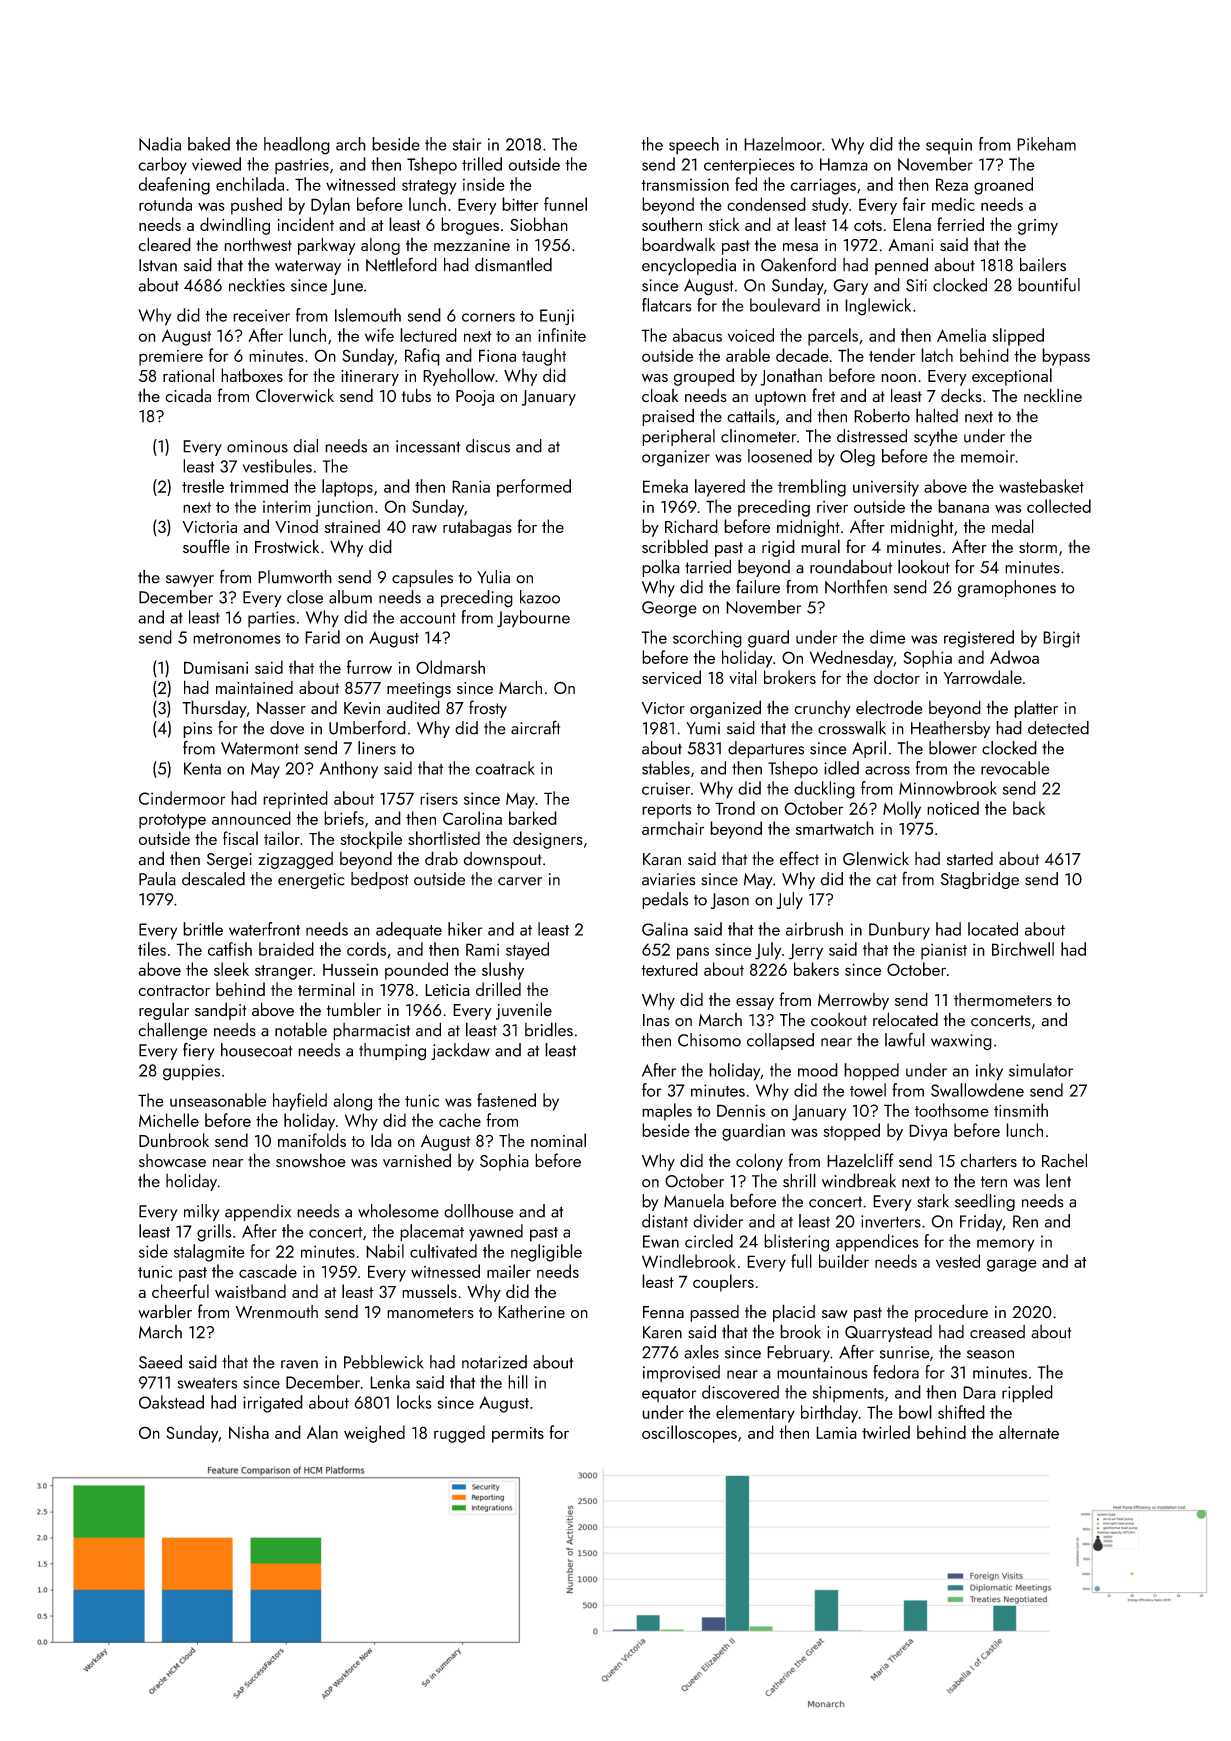 The width and height of the screenshot is (1231, 1741). I want to click on yawned, so click(496, 1233).
